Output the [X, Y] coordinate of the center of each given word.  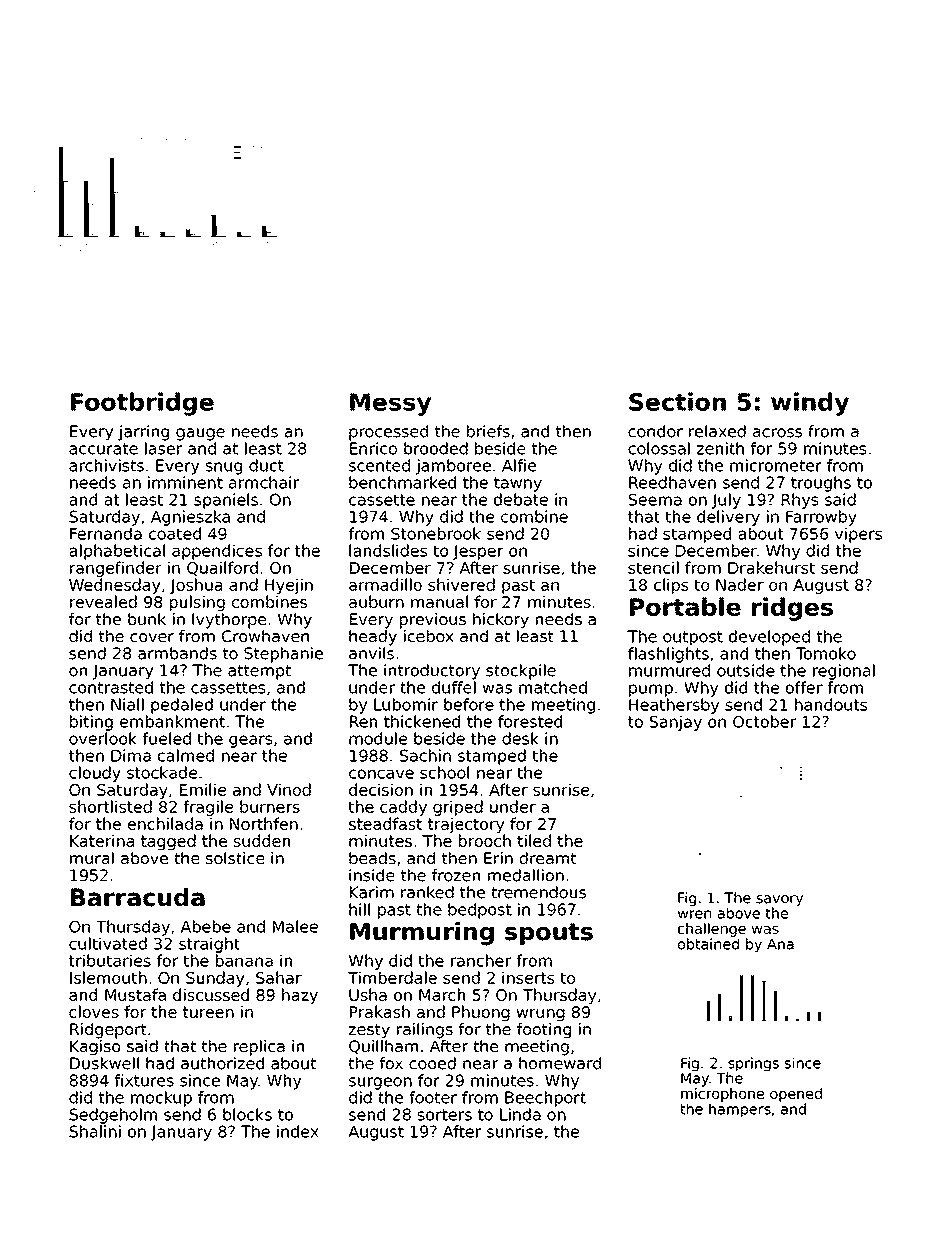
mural [92, 858]
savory [779, 900]
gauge [200, 434]
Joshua [196, 586]
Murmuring [422, 934]
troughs [821, 484]
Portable [685, 606]
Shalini [95, 1131]
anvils [371, 653]
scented [379, 465]
